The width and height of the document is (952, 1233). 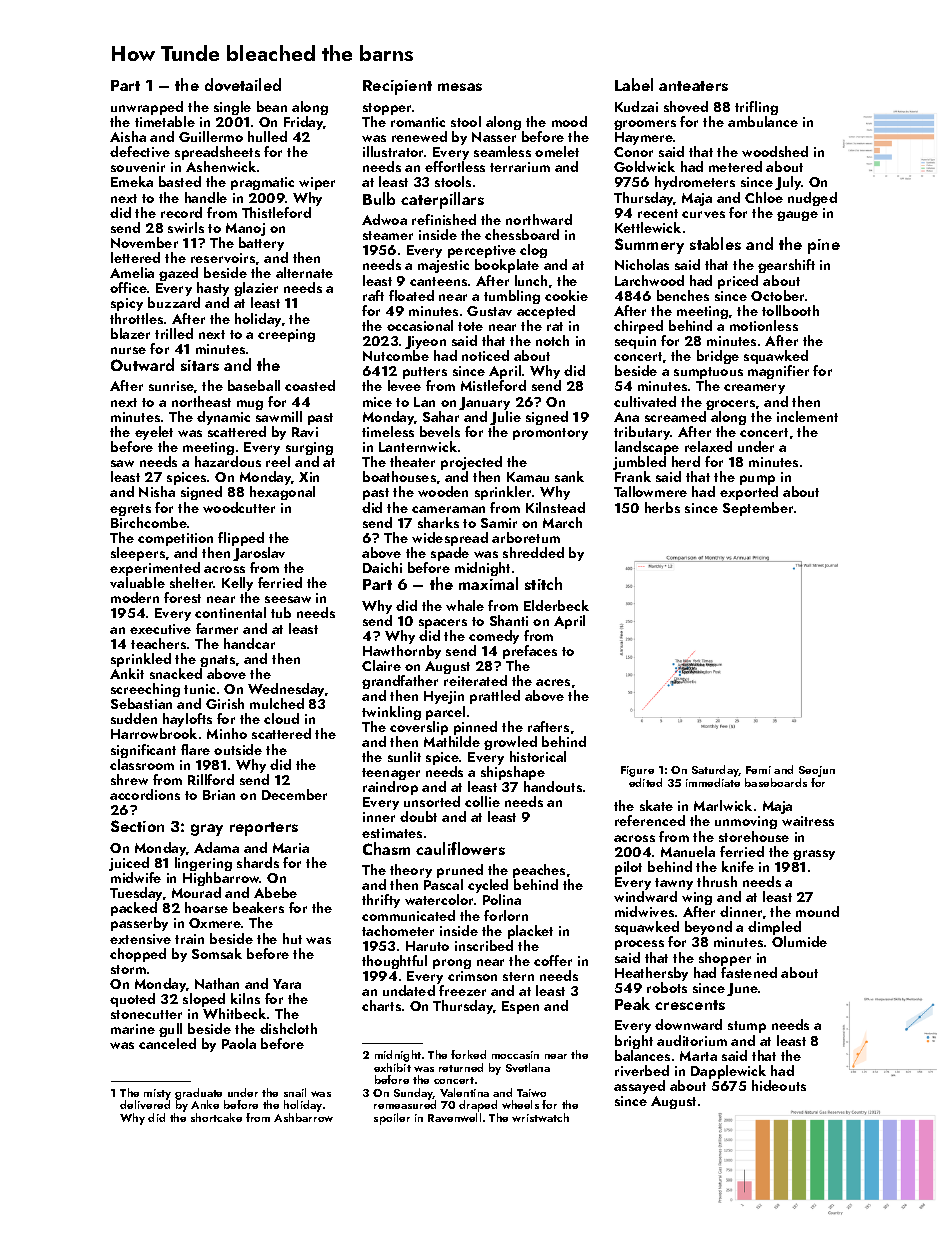 What do you see at coordinates (635, 342) in the document?
I see `sequin` at bounding box center [635, 342].
